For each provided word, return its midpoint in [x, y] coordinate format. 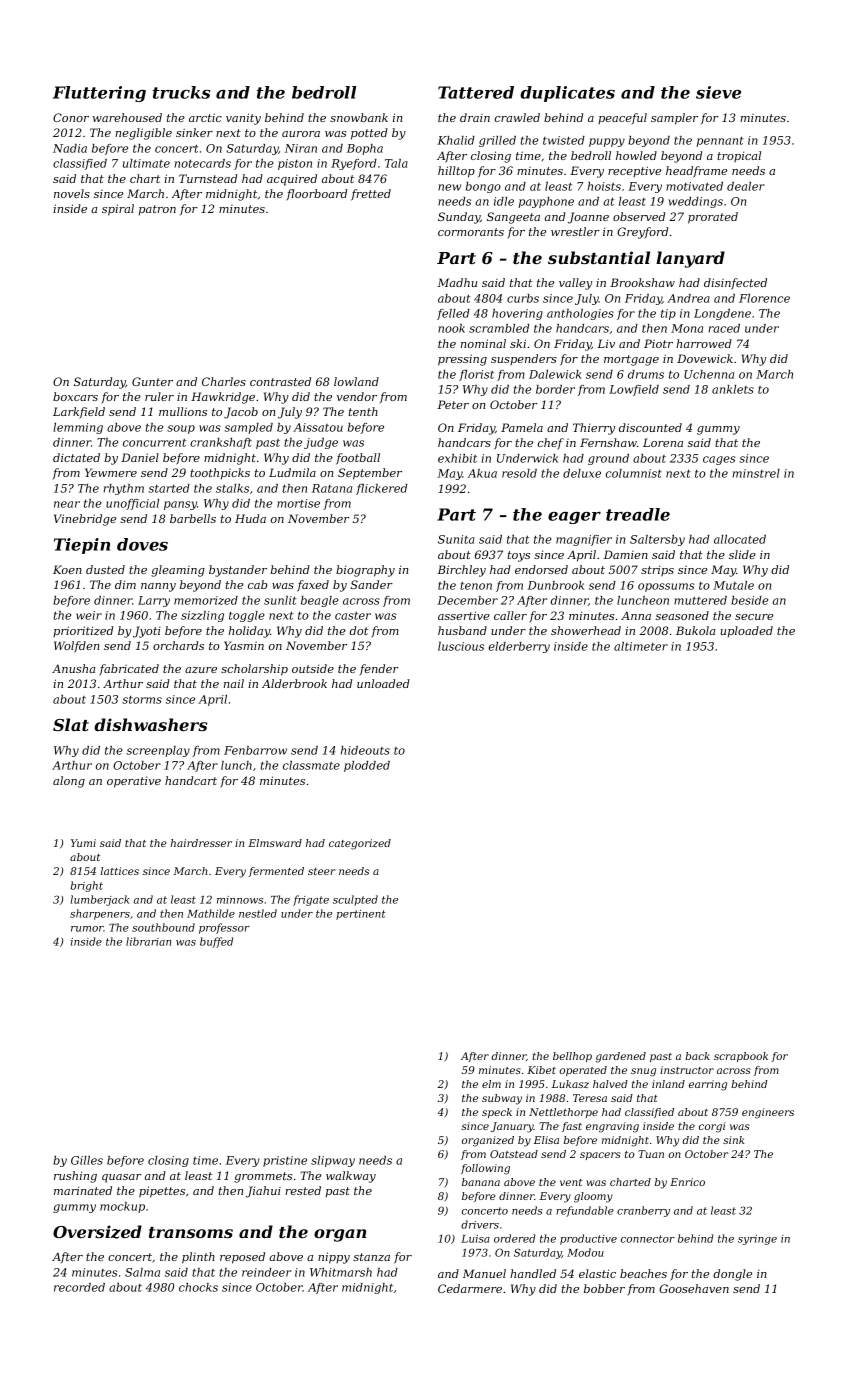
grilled [497, 141]
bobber [604, 1288]
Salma [142, 1272]
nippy [334, 1258]
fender [379, 669]
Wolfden [76, 647]
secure [754, 617]
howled [636, 155]
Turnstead [208, 178]
